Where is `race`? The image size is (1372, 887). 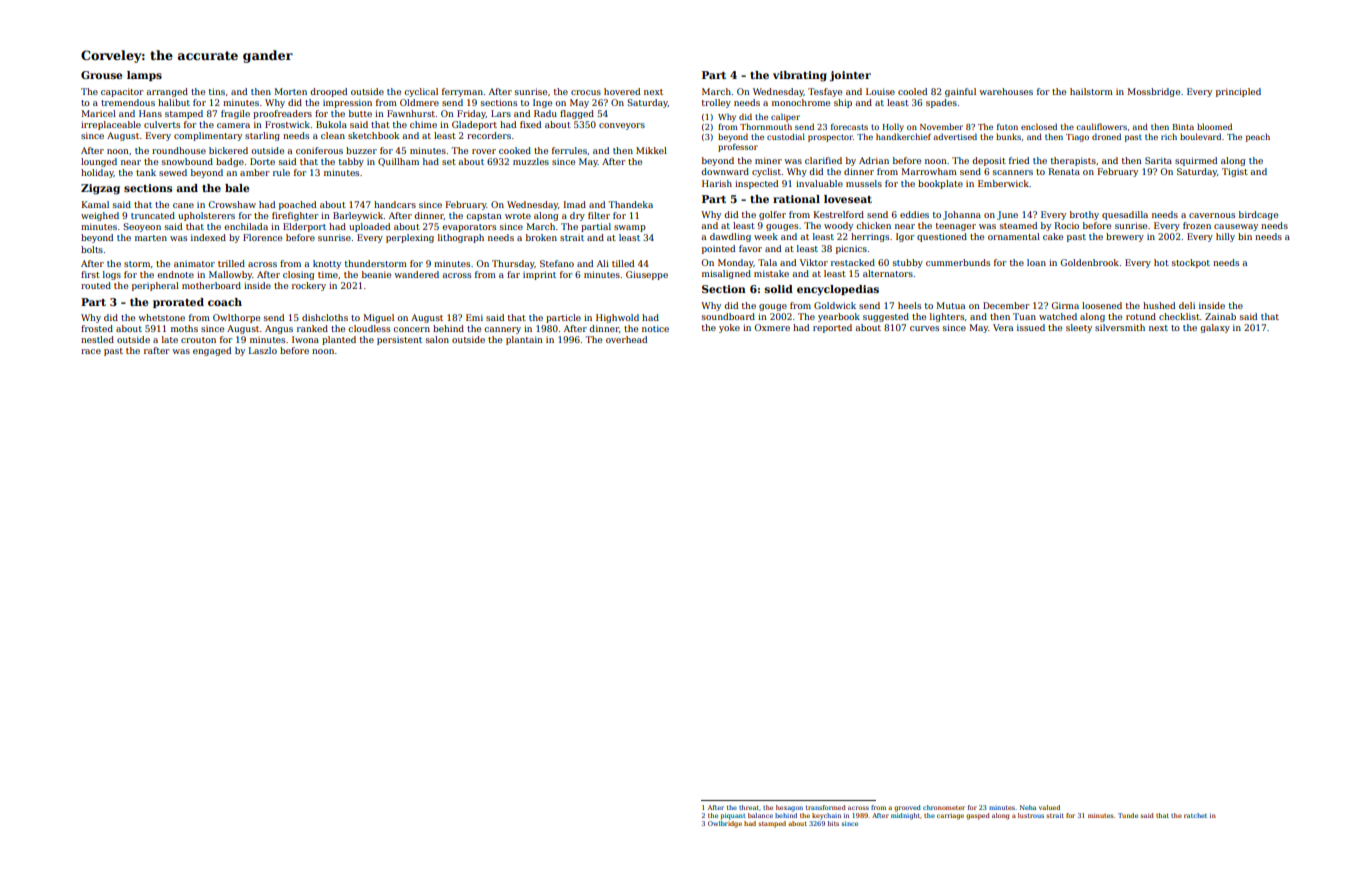
race is located at coordinates (91, 351).
